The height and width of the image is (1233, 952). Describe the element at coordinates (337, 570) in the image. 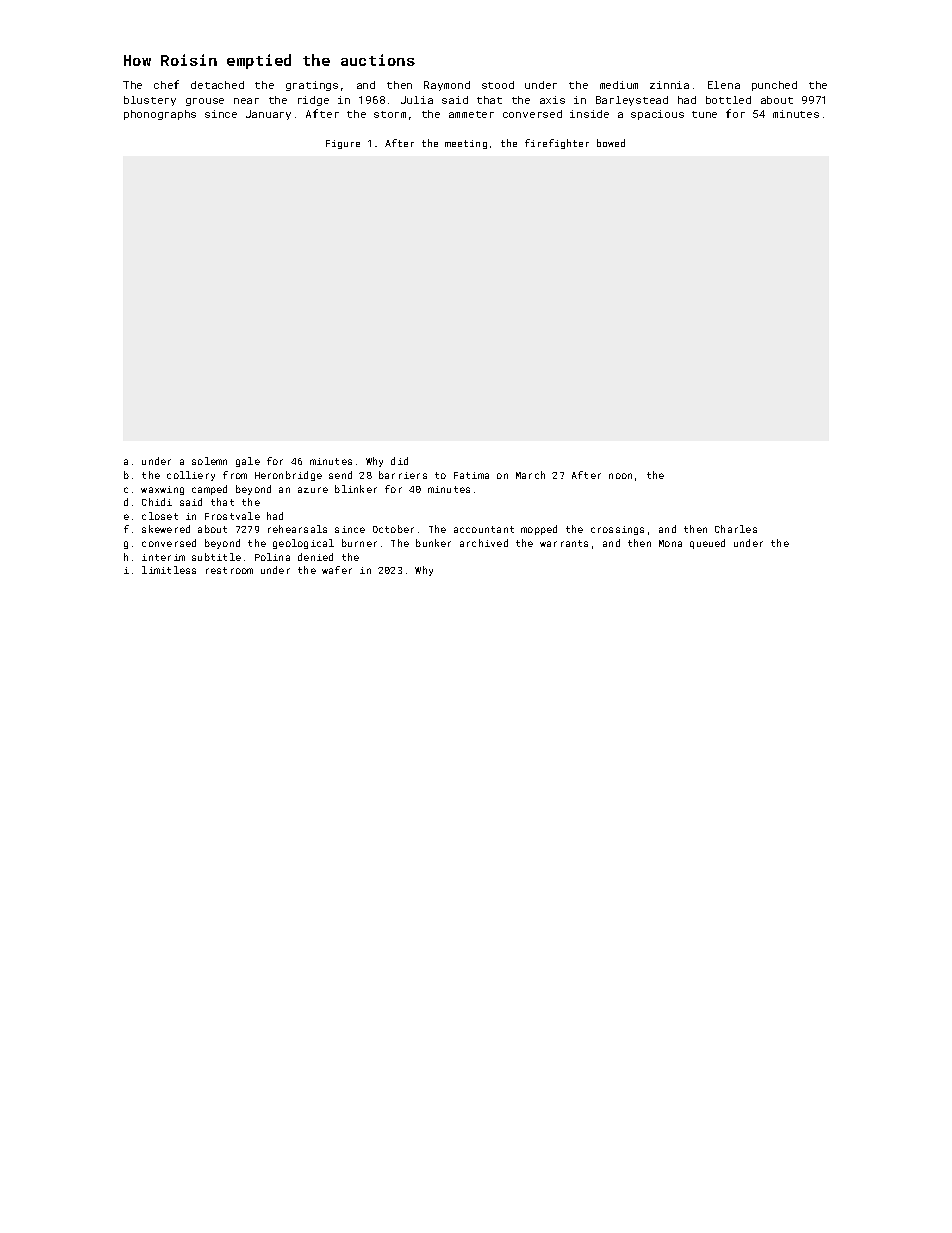

I see `wafer` at that location.
